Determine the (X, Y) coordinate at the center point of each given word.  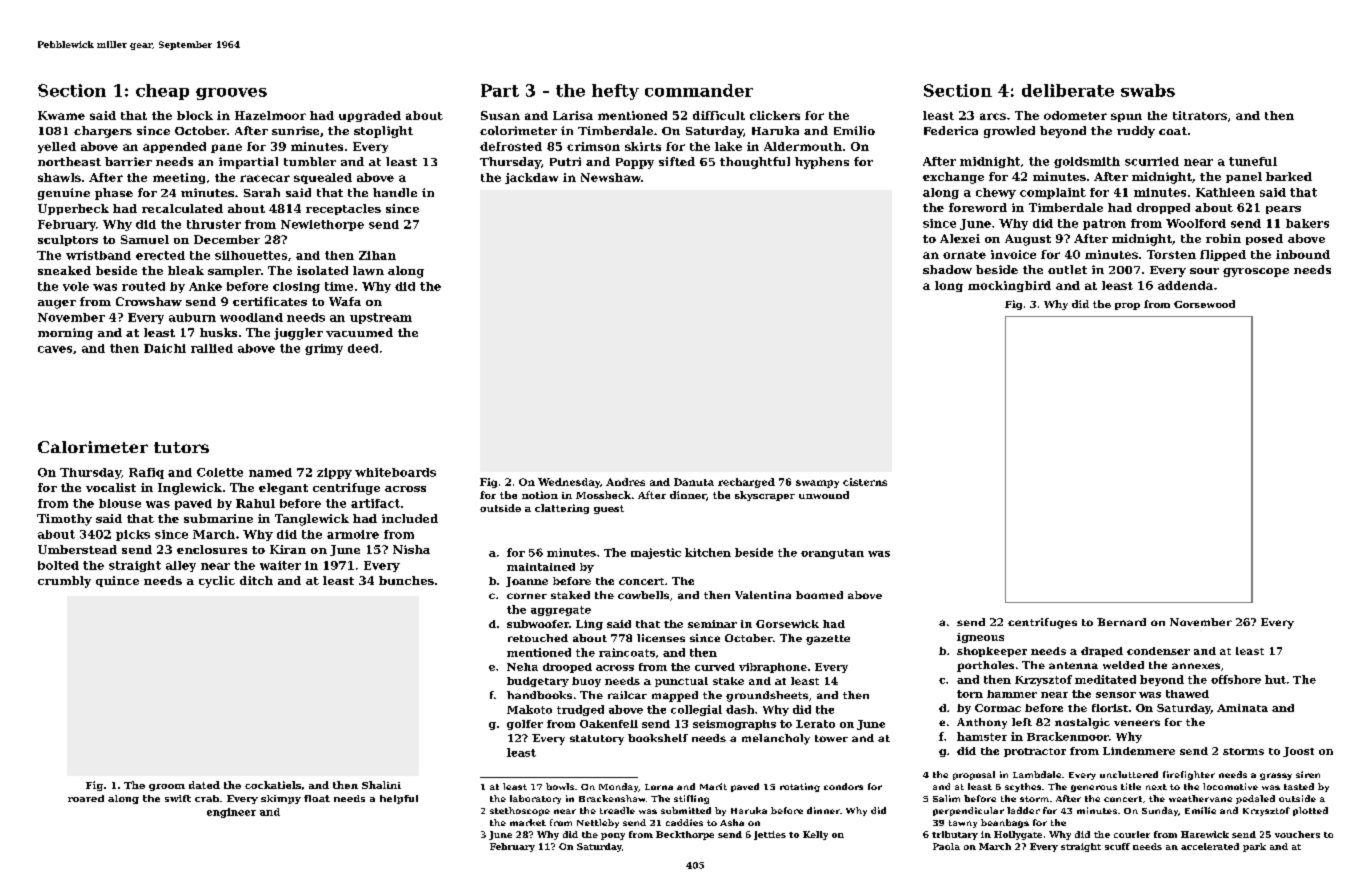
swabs (1148, 90)
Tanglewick (312, 520)
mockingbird (1009, 286)
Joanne (527, 582)
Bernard (1121, 622)
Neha (522, 667)
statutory (597, 740)
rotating (800, 787)
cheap (162, 92)
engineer (231, 813)
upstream (381, 318)
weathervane (1200, 798)
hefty (615, 92)
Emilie (1200, 810)
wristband (98, 255)
